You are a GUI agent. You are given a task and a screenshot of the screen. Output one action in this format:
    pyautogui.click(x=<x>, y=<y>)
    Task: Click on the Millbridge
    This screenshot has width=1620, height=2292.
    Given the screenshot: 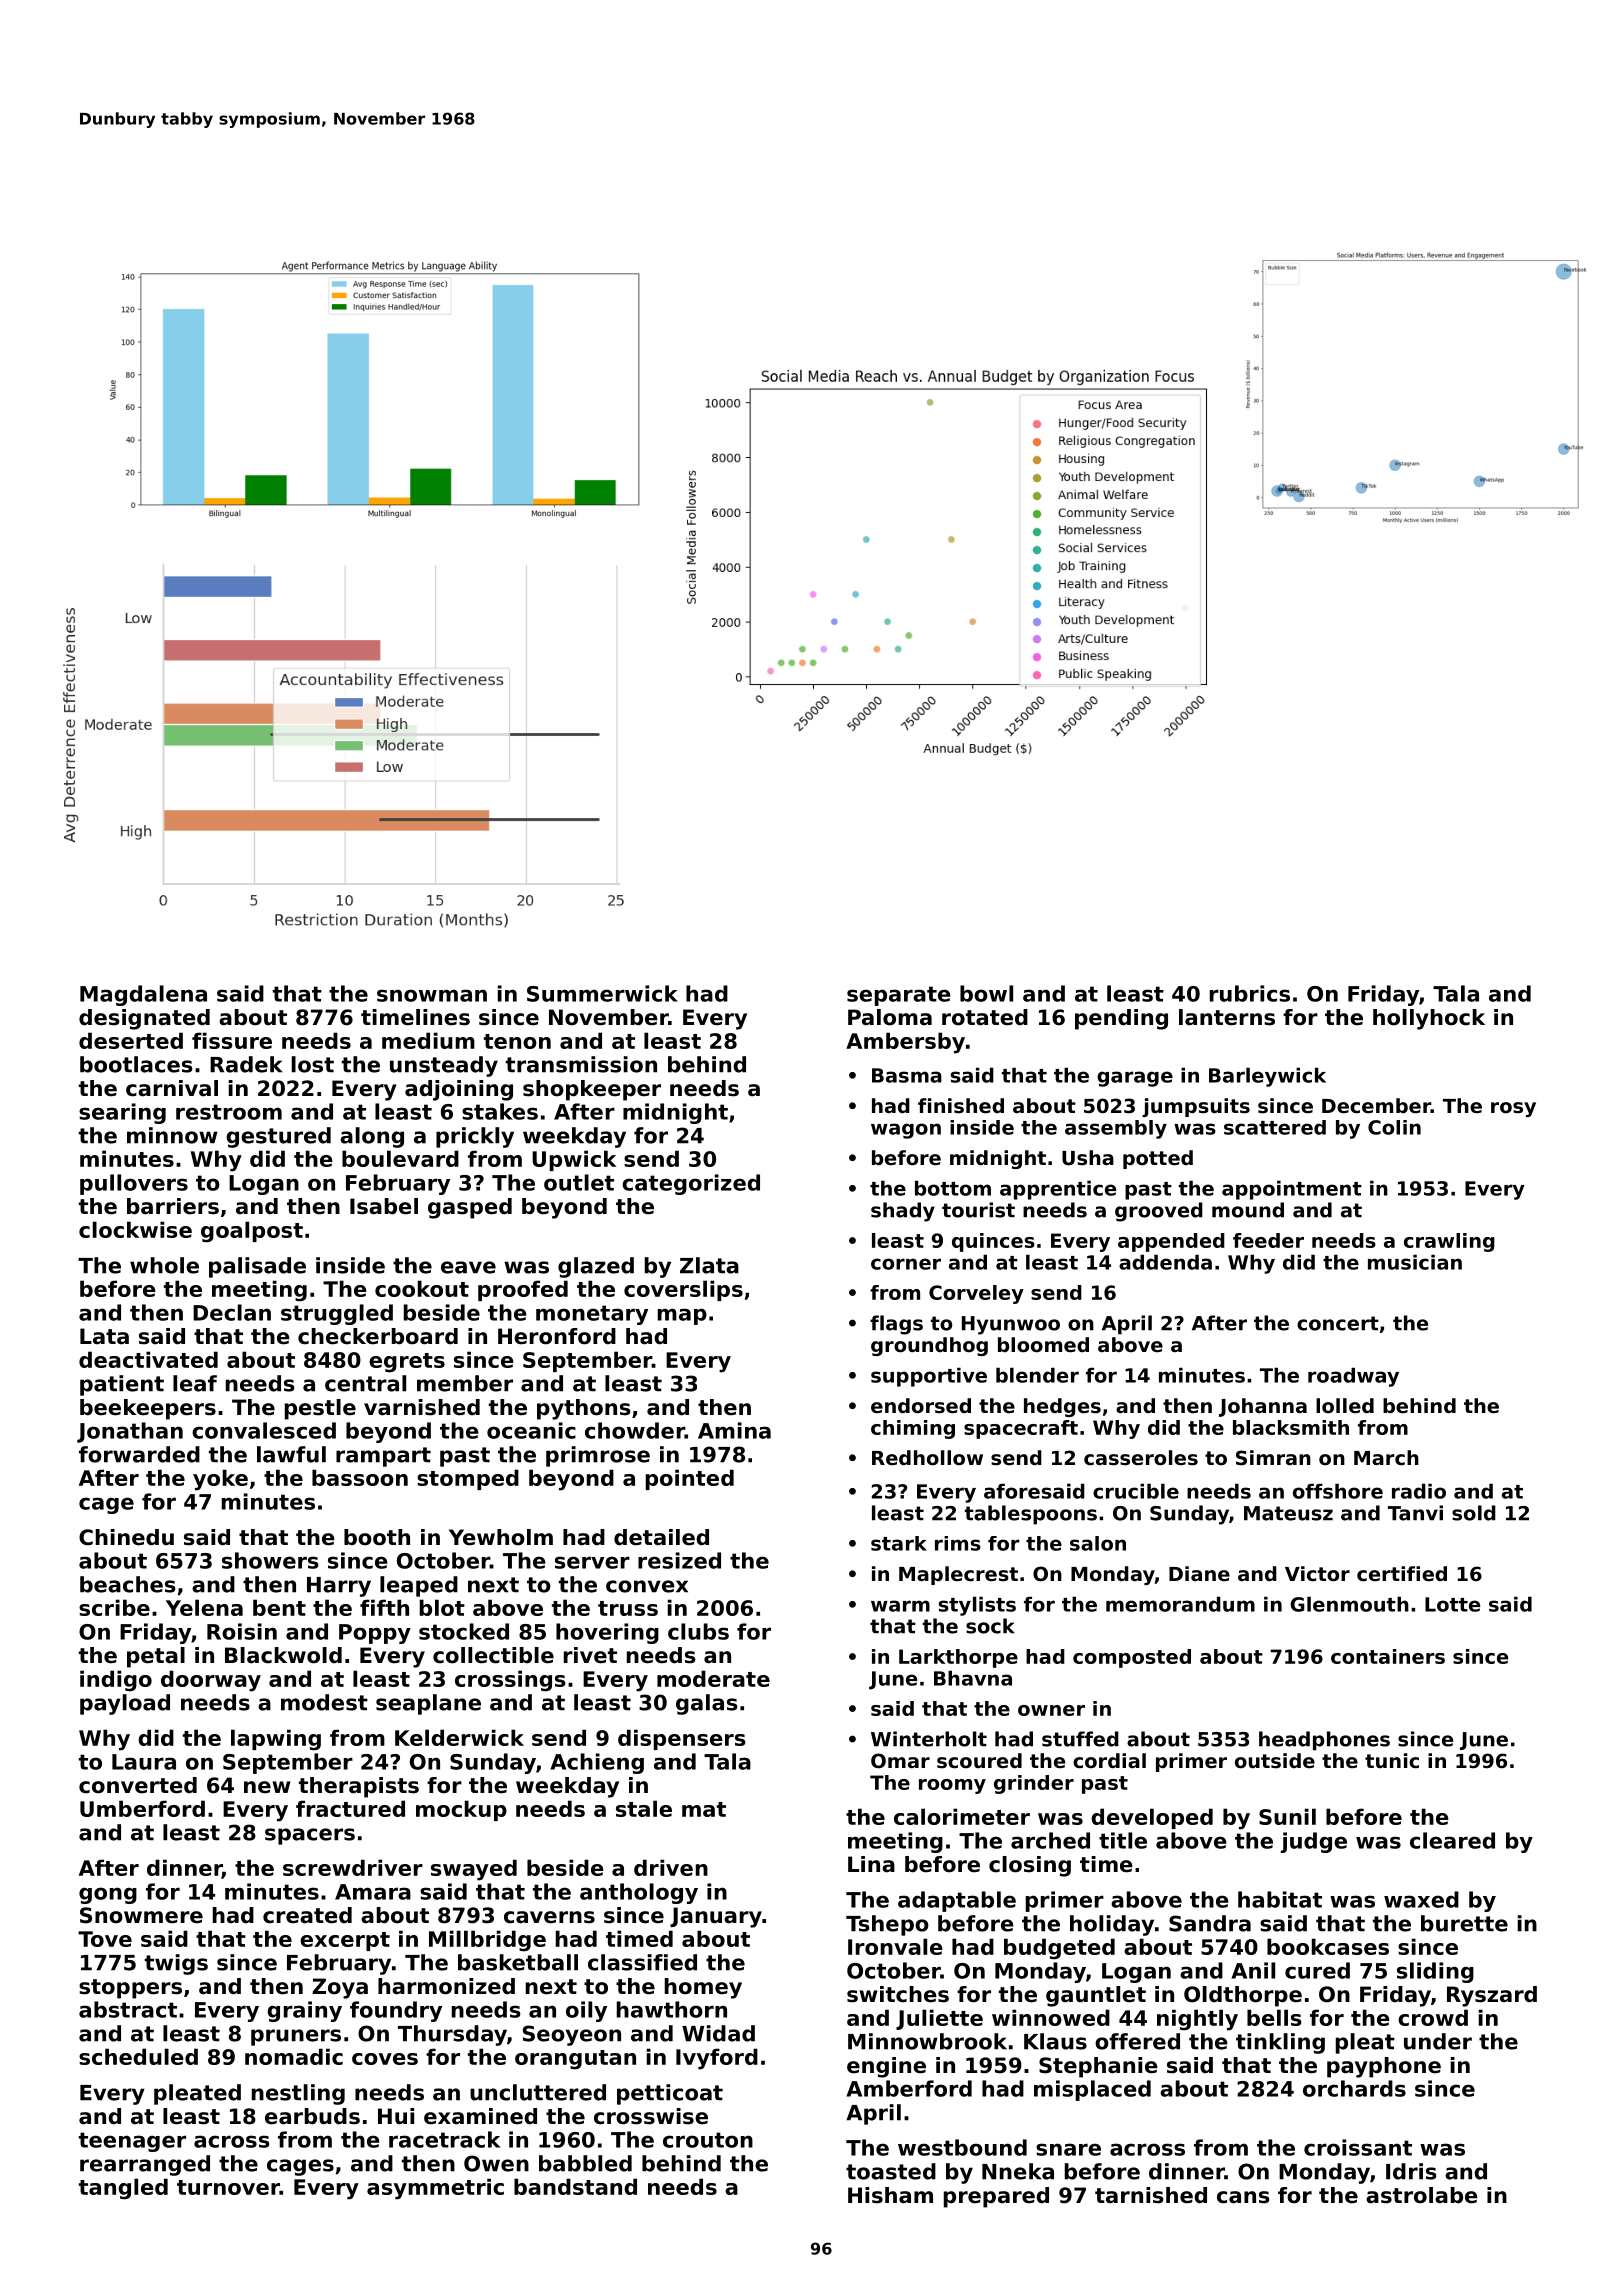 What is the action you would take?
    pyautogui.click(x=487, y=1941)
